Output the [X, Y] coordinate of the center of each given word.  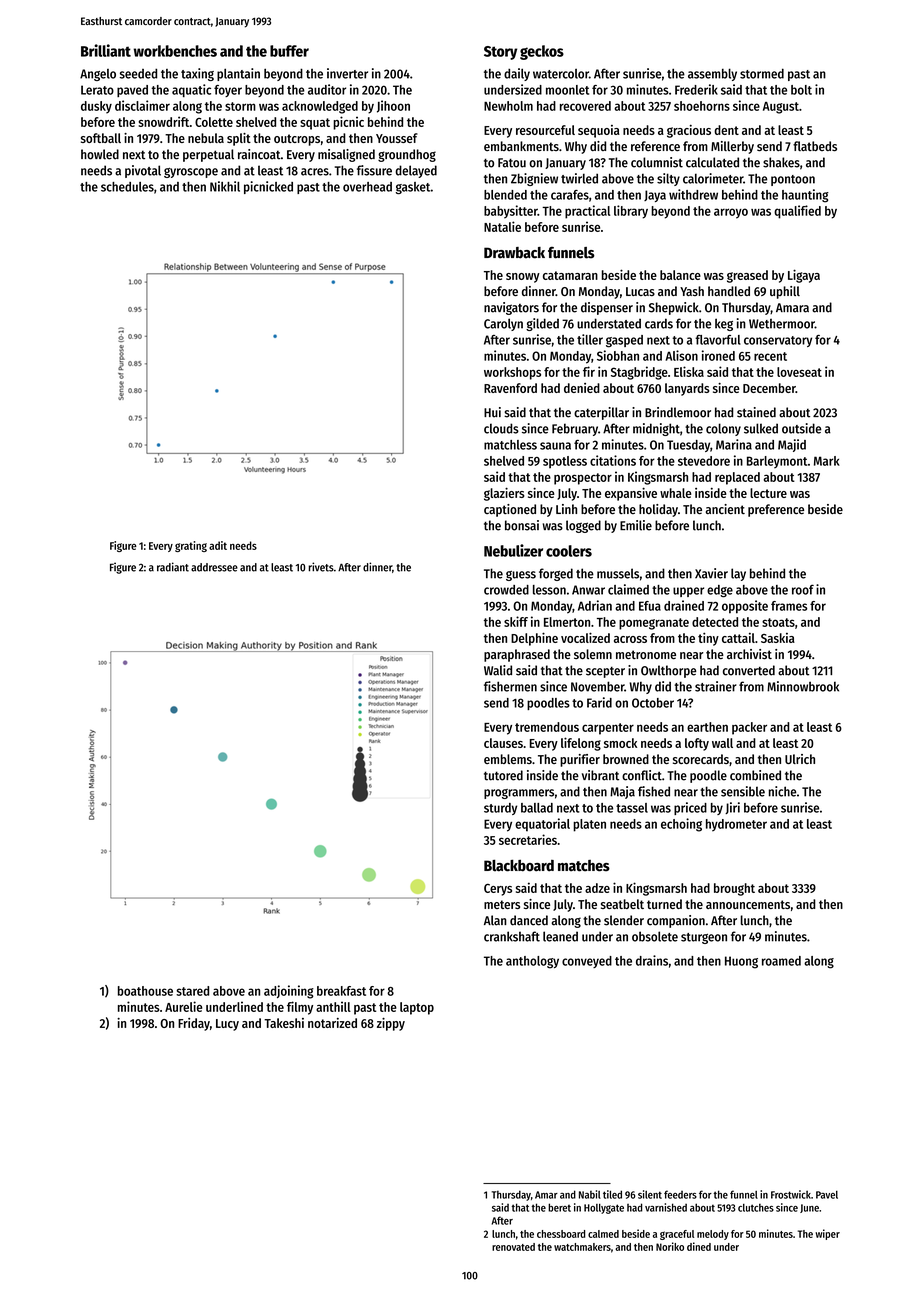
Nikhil [225, 186]
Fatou [512, 163]
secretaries [528, 839]
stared [192, 991]
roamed [781, 961]
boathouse [145, 991]
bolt [801, 90]
